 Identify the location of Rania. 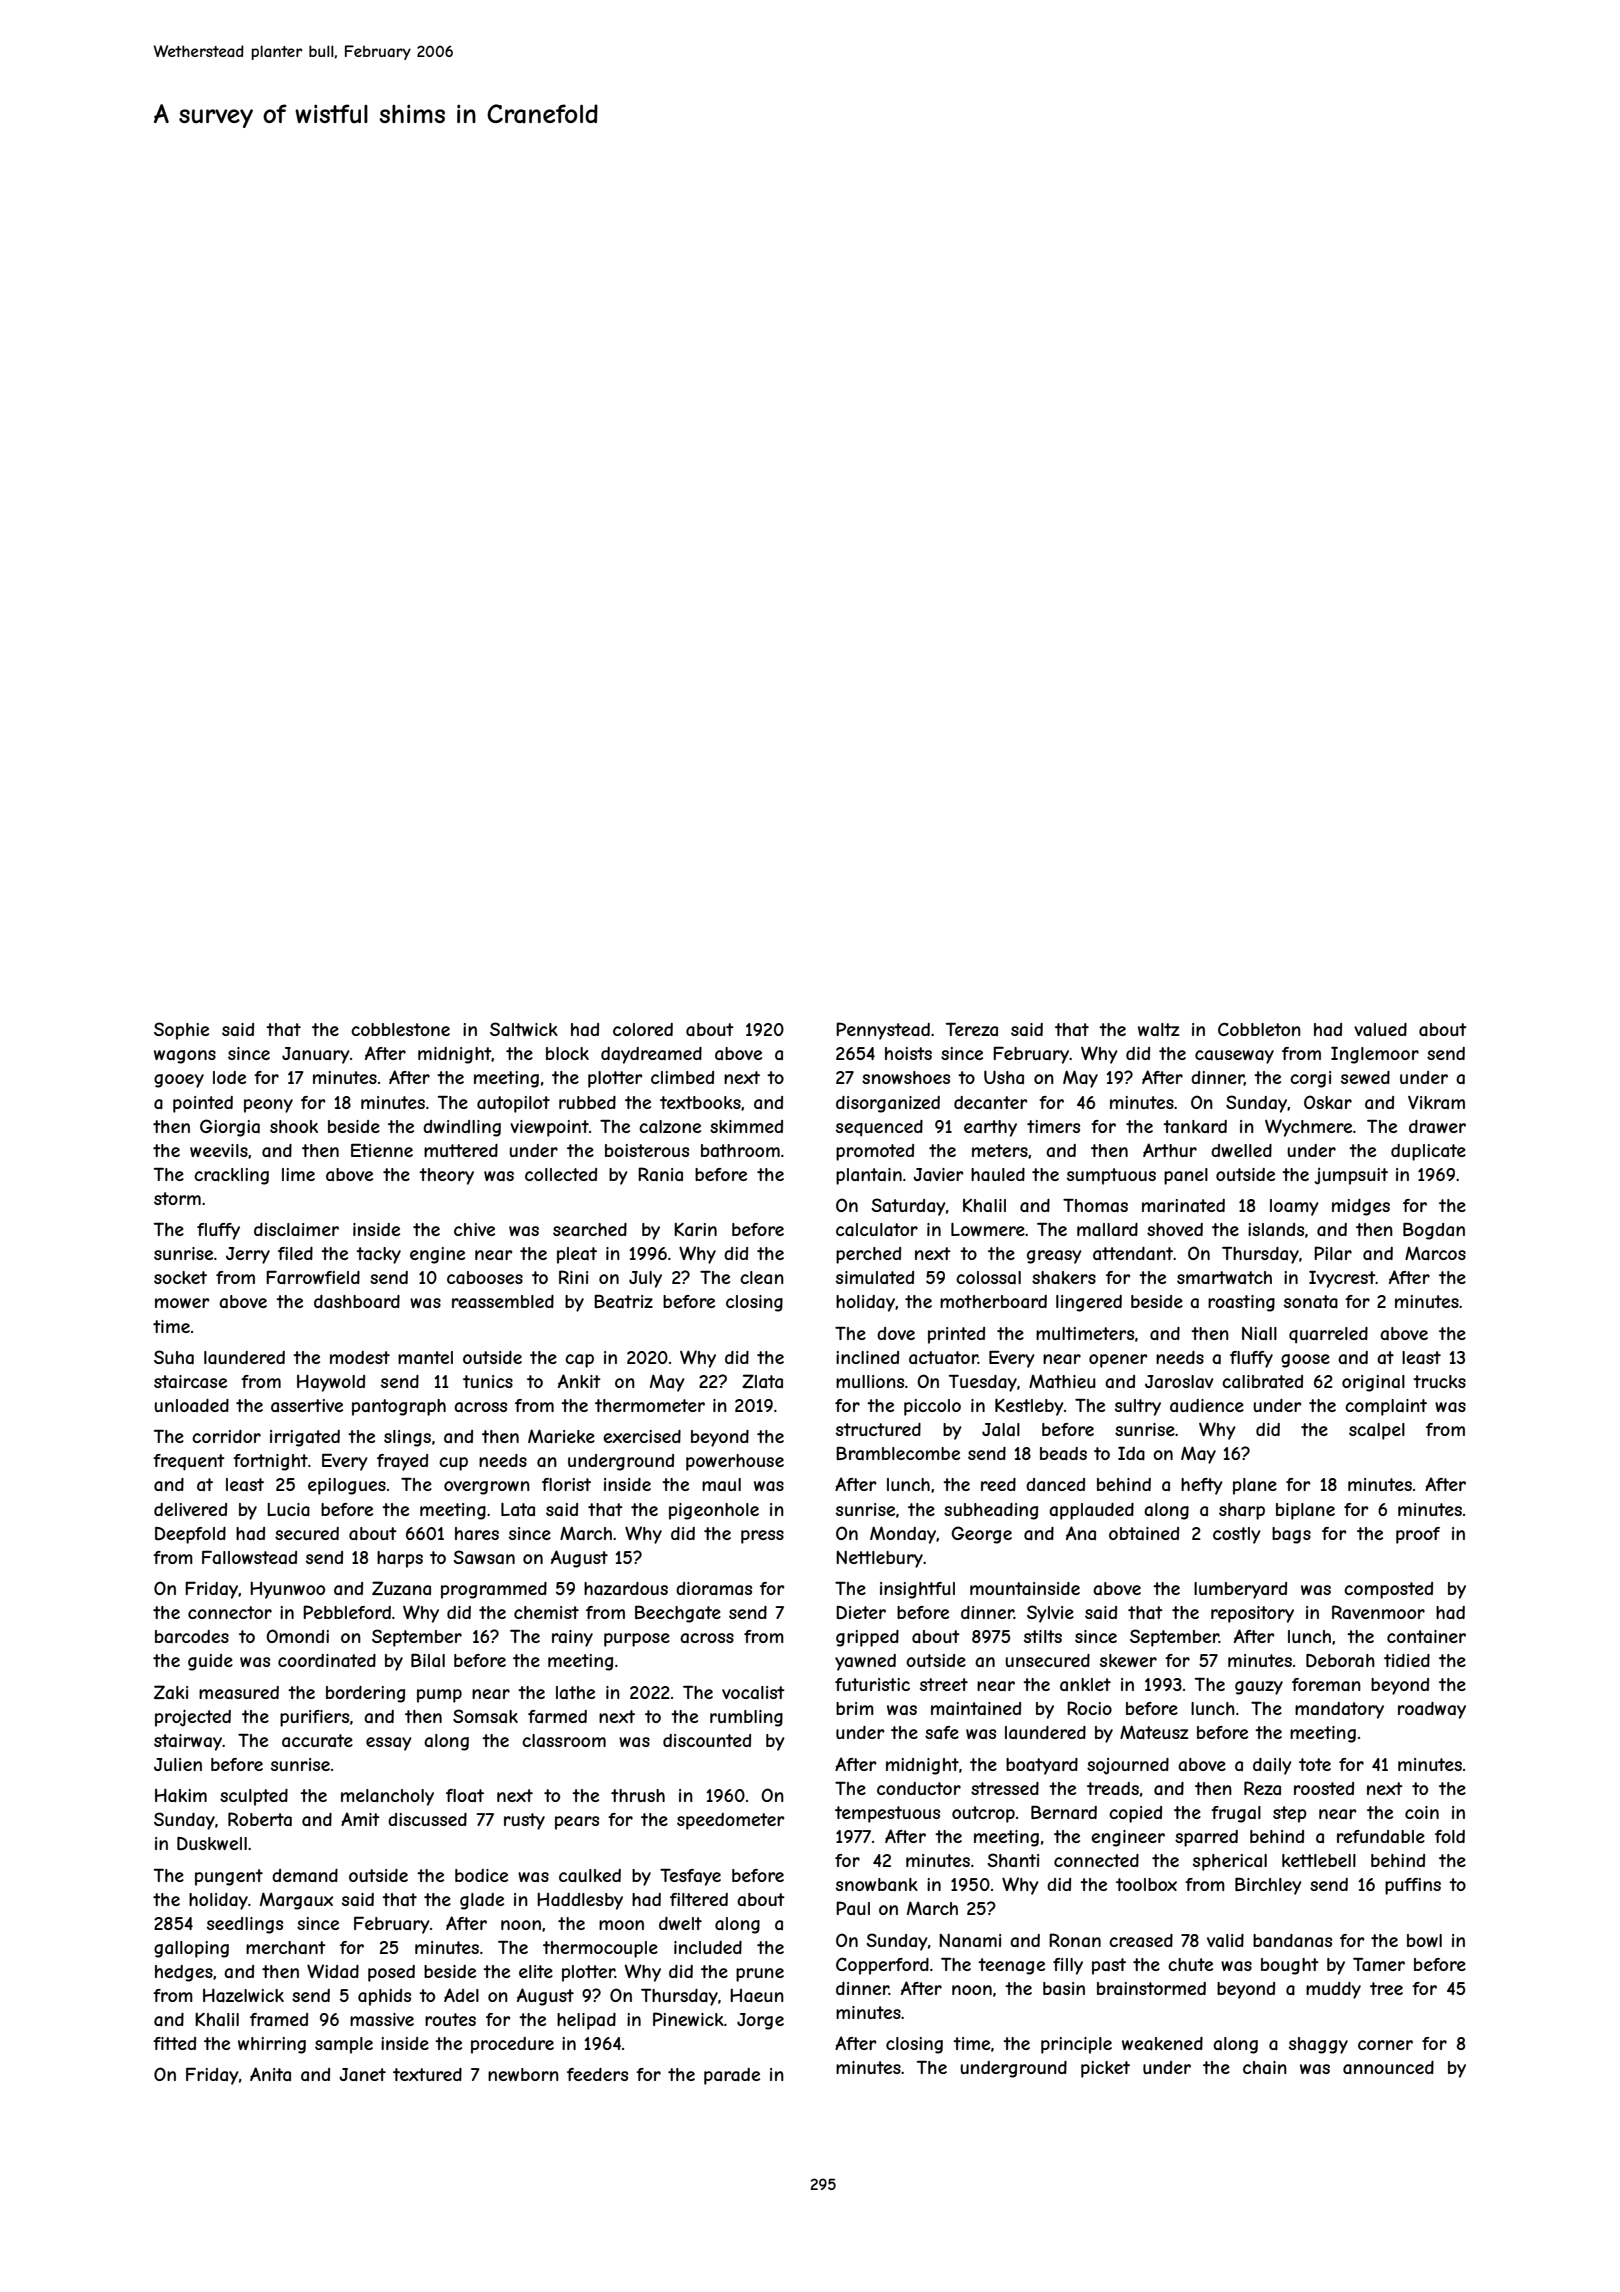
(660, 1174).
